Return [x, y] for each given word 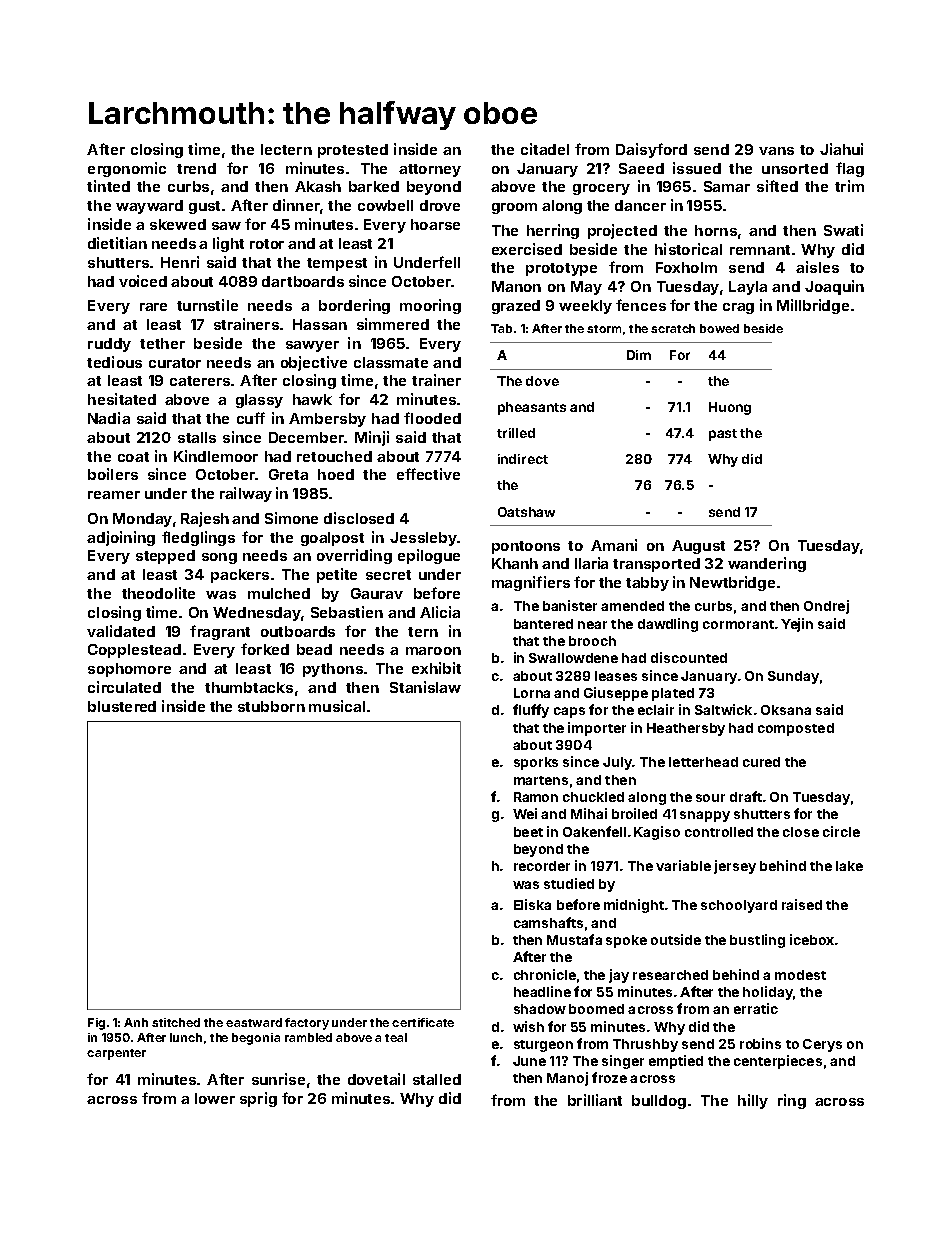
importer [597, 729]
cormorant [738, 624]
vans [776, 151]
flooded [432, 418]
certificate [423, 1022]
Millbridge [813, 306]
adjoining [121, 538]
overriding [354, 556]
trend [196, 168]
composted [796, 729]
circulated [124, 687]
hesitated [122, 399]
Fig [96, 1024]
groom [514, 208]
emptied [676, 1062]
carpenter [116, 1054]
